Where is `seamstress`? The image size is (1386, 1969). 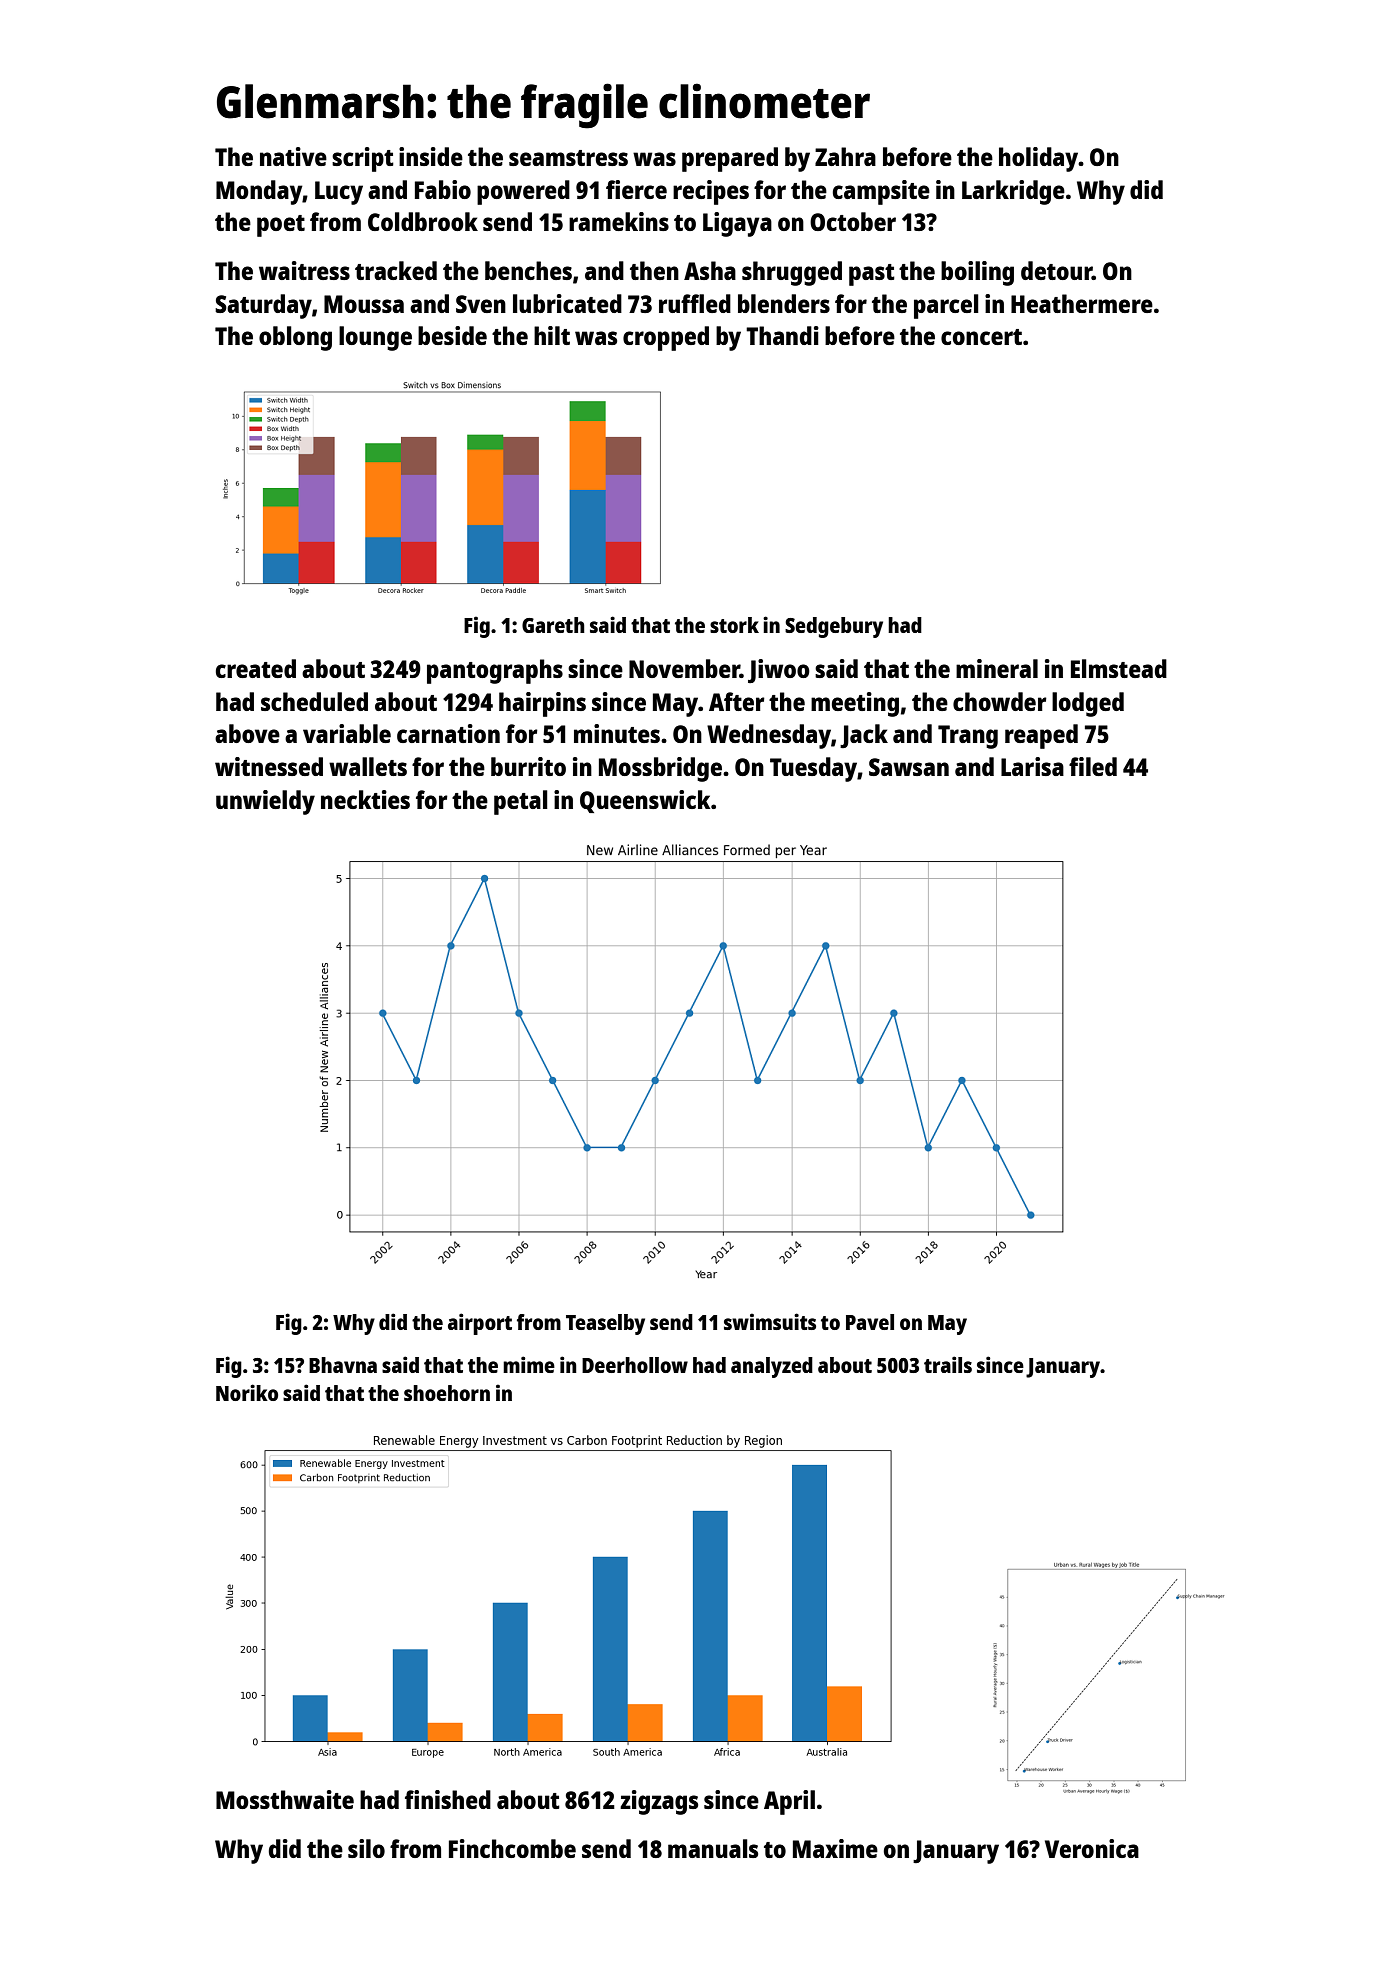 seamstress is located at coordinates (568, 158).
